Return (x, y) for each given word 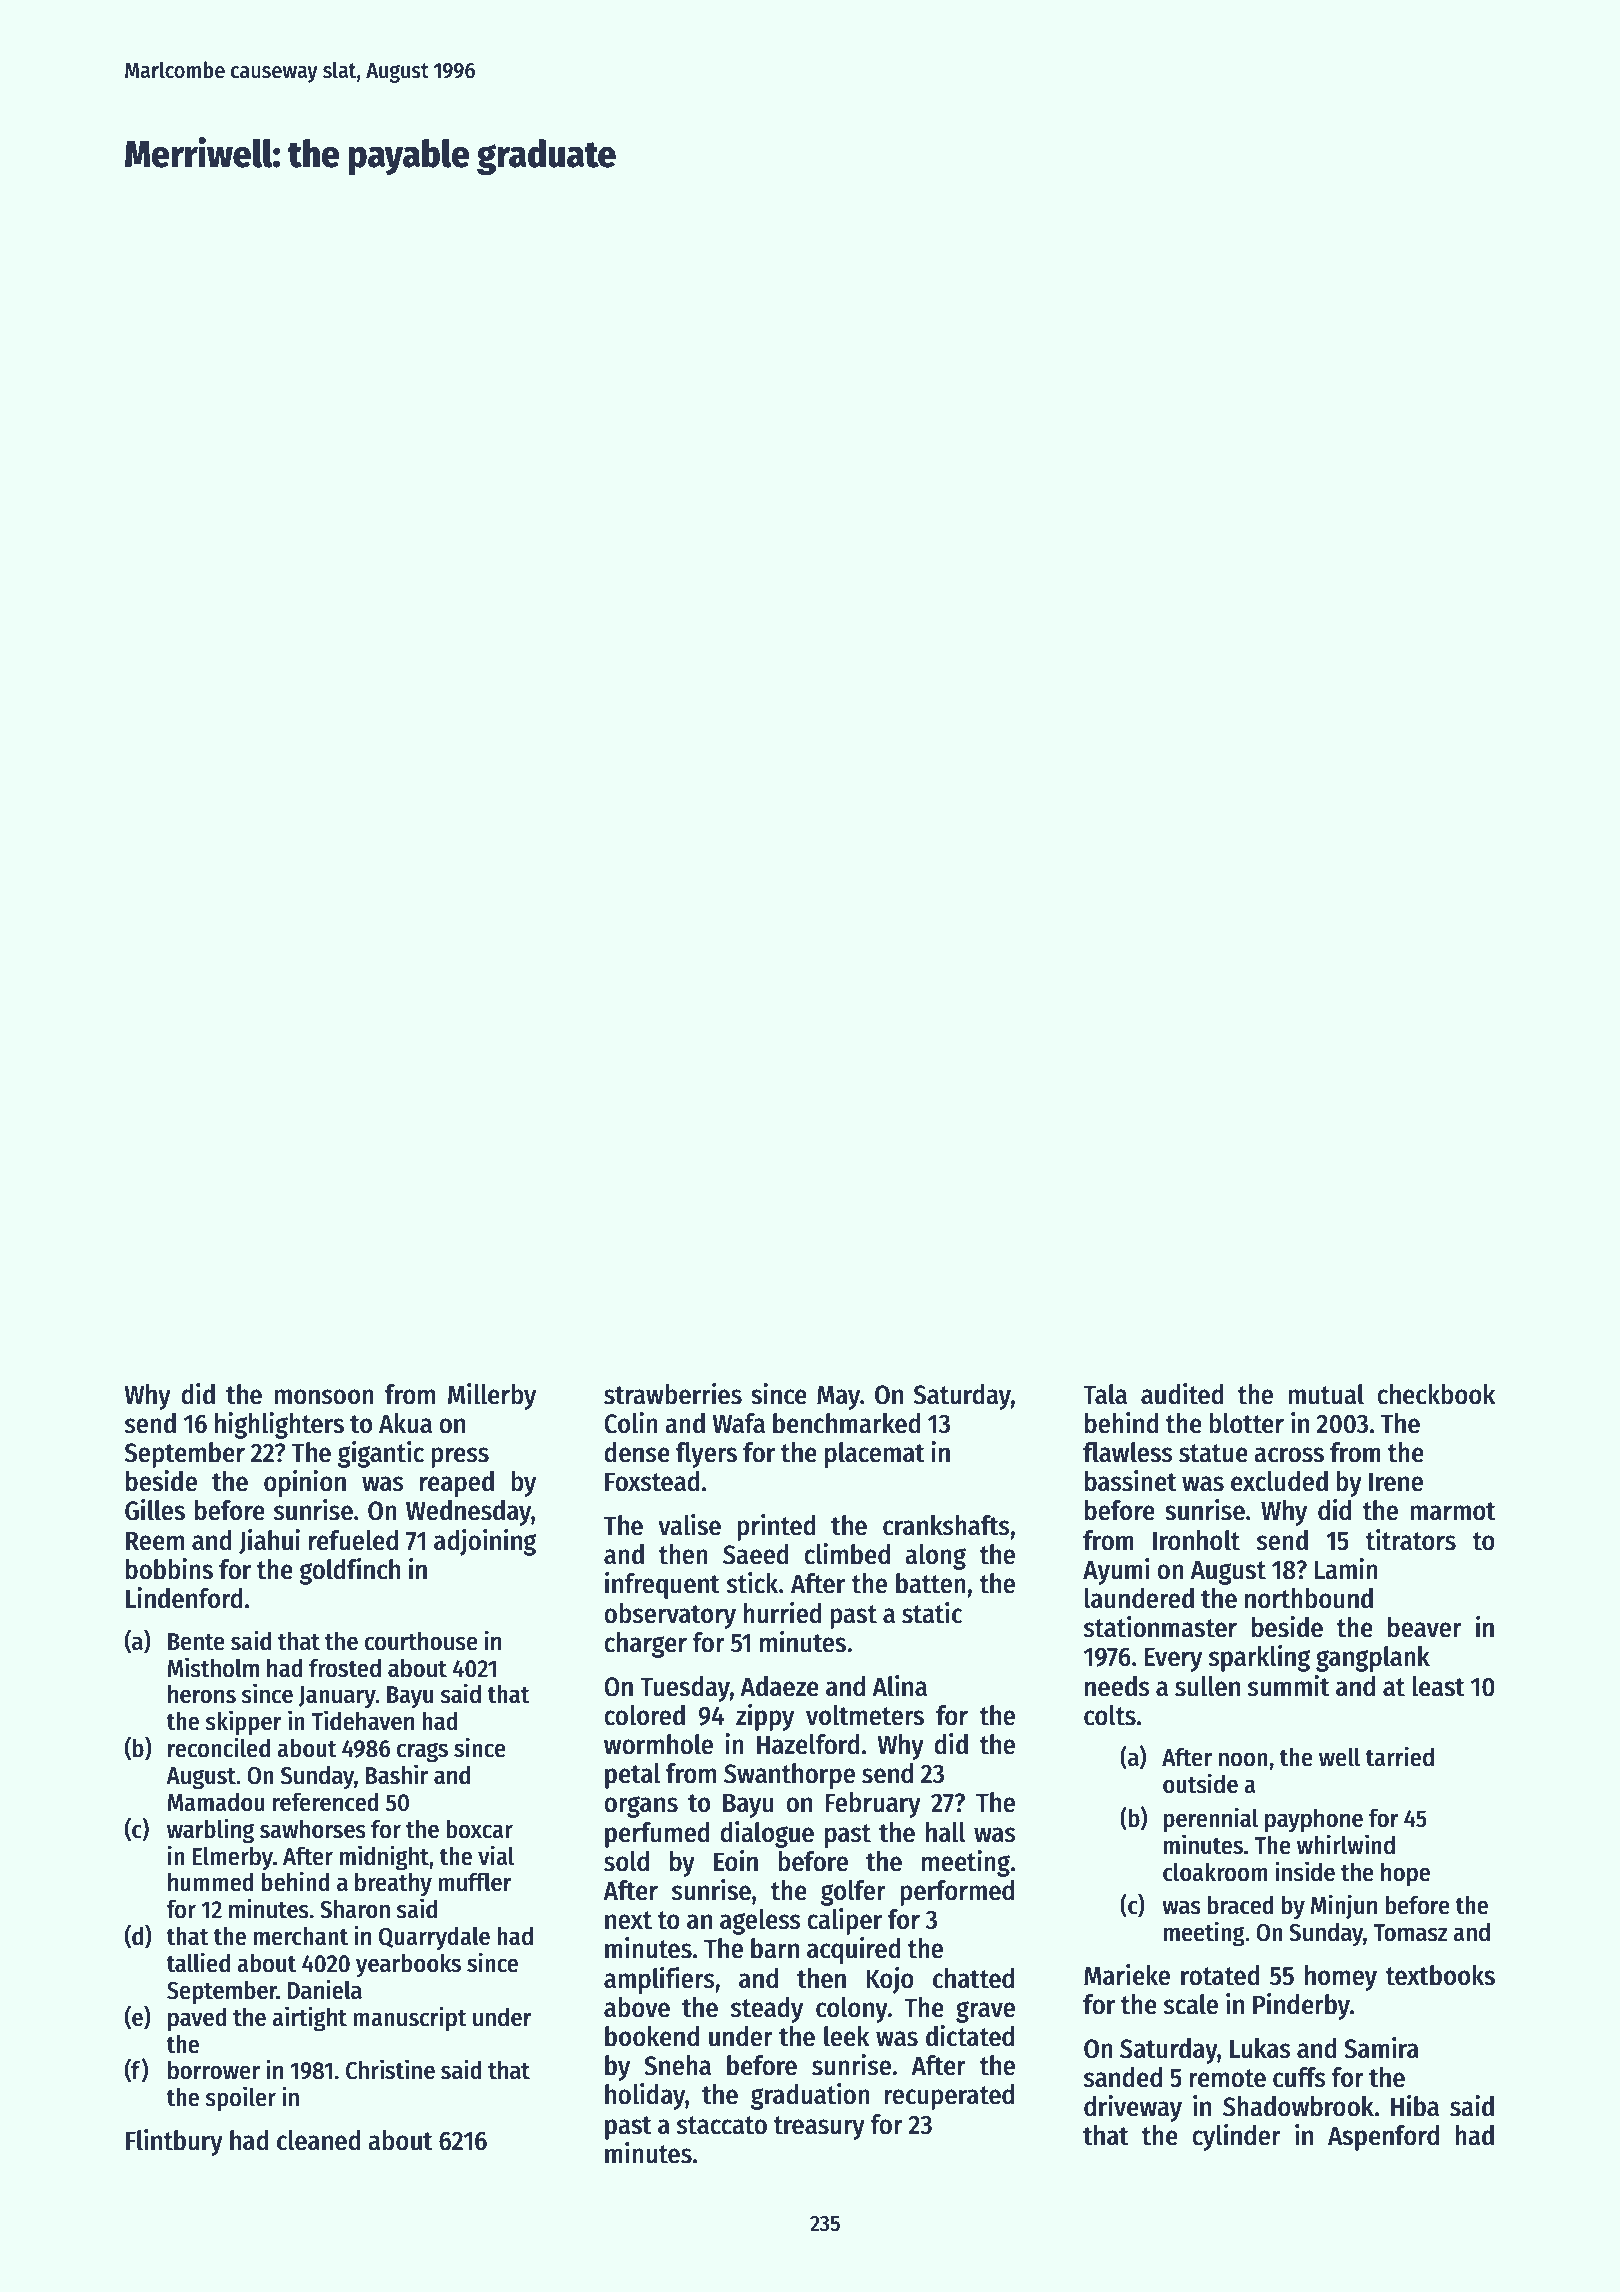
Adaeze (779, 1686)
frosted (345, 1668)
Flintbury (174, 2142)
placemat (875, 1455)
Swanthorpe (789, 1776)
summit (1289, 1686)
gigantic (381, 1454)
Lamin (1346, 1569)
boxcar (479, 1829)
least (1438, 1686)
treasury (819, 2128)
